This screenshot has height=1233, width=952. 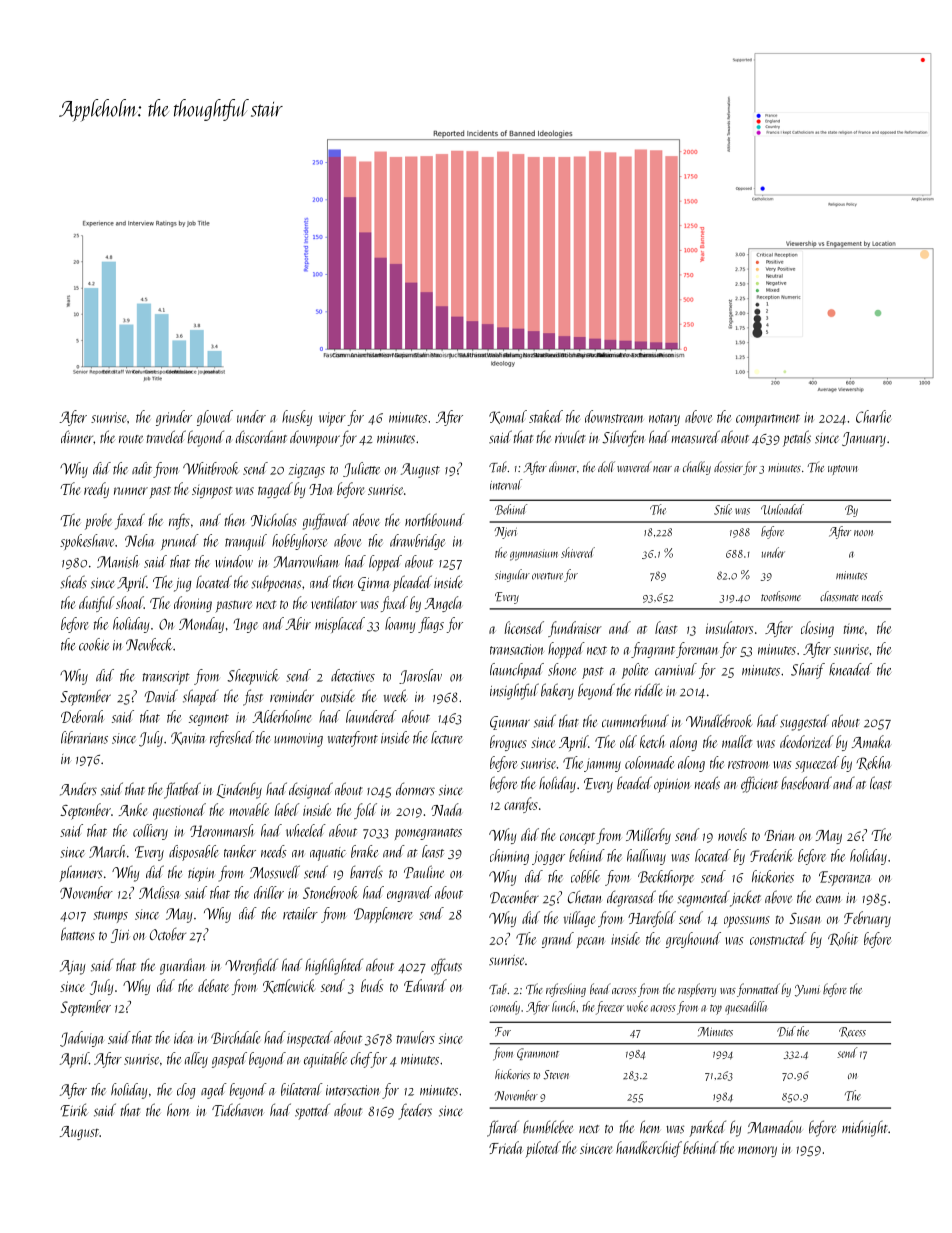 I want to click on feeders, so click(x=415, y=1111).
